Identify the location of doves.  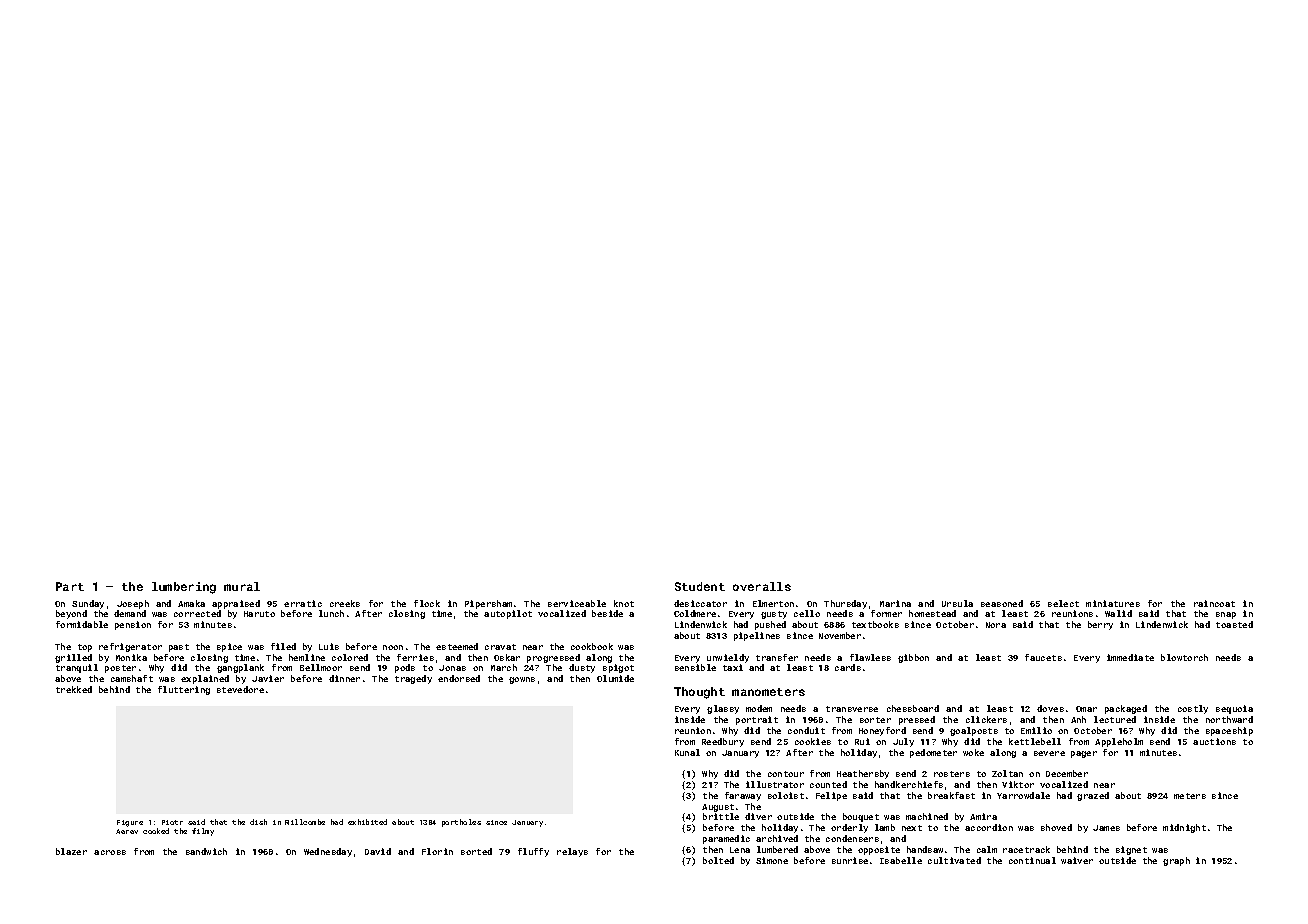
(1050, 708).
